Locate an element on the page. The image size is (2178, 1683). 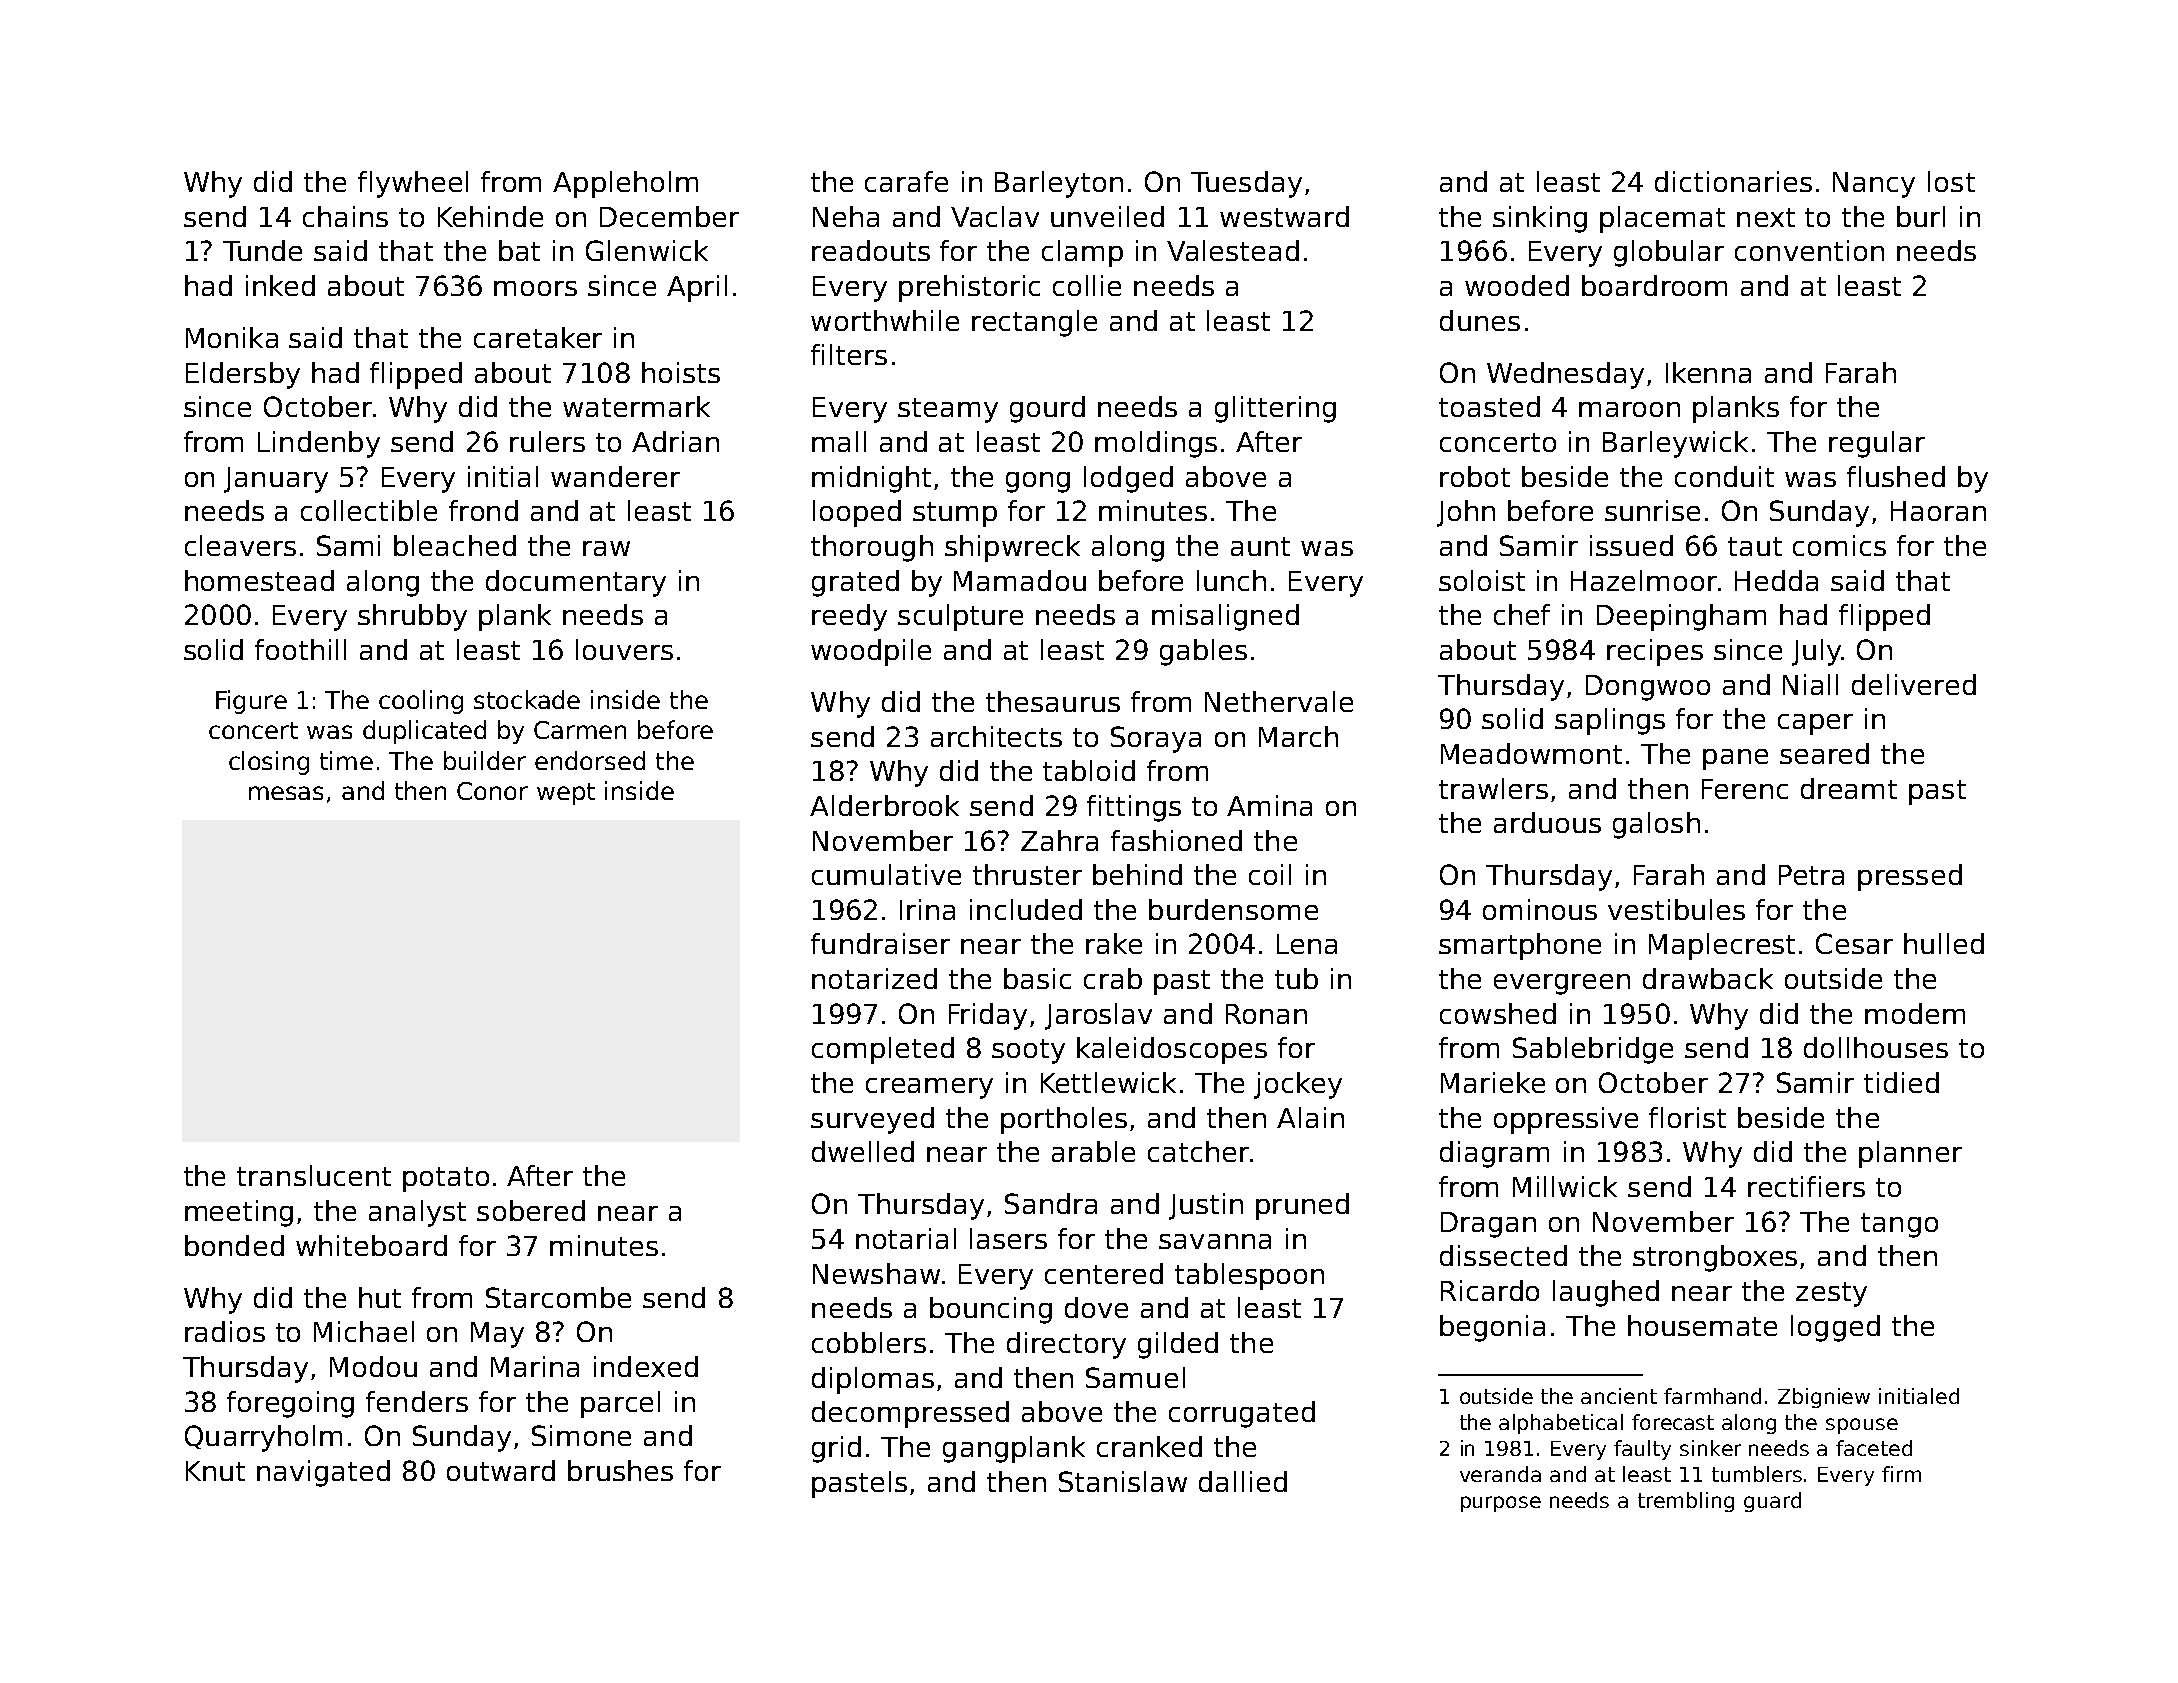
delivered is located at coordinates (1914, 684).
